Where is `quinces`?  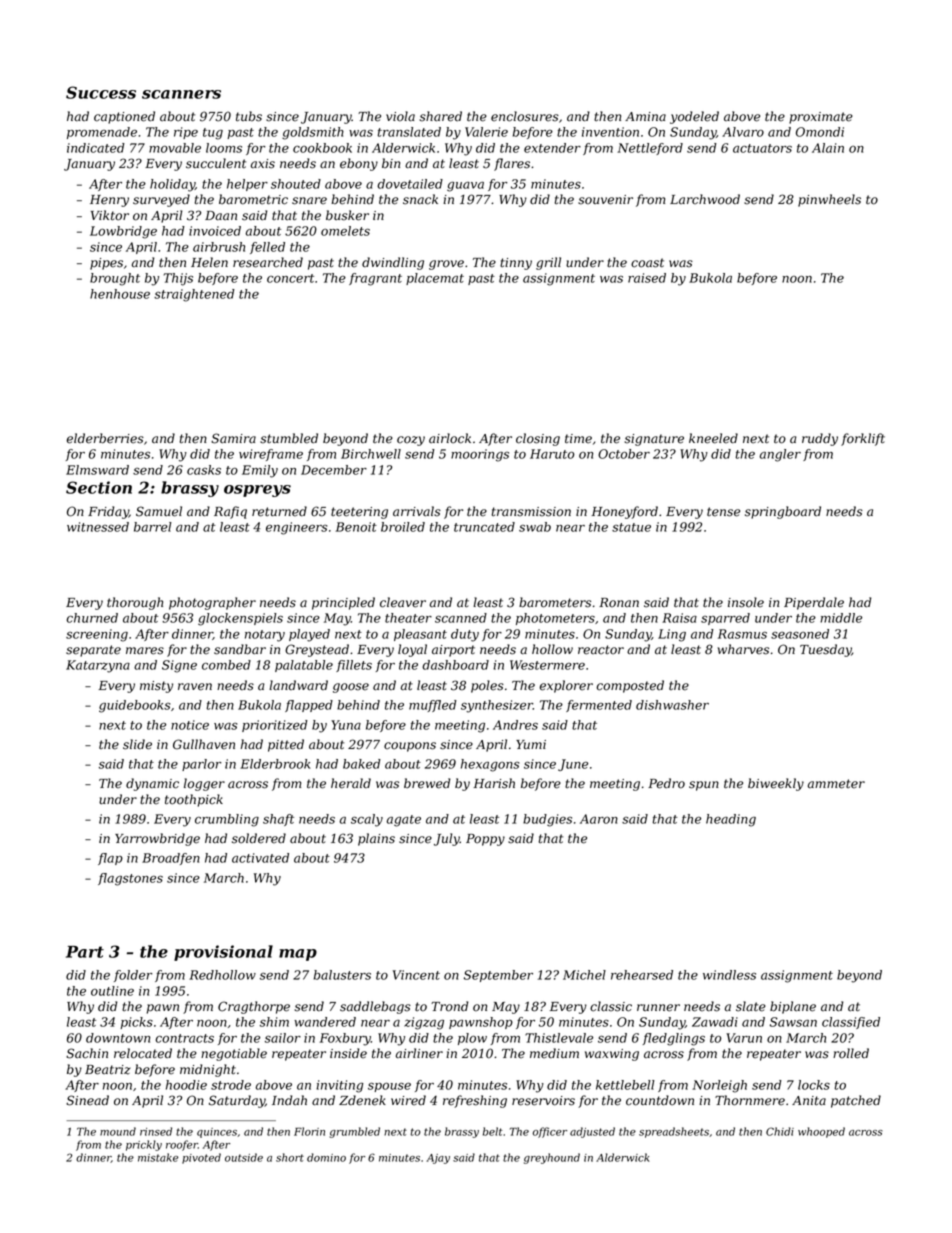 quinces is located at coordinates (217, 1133).
